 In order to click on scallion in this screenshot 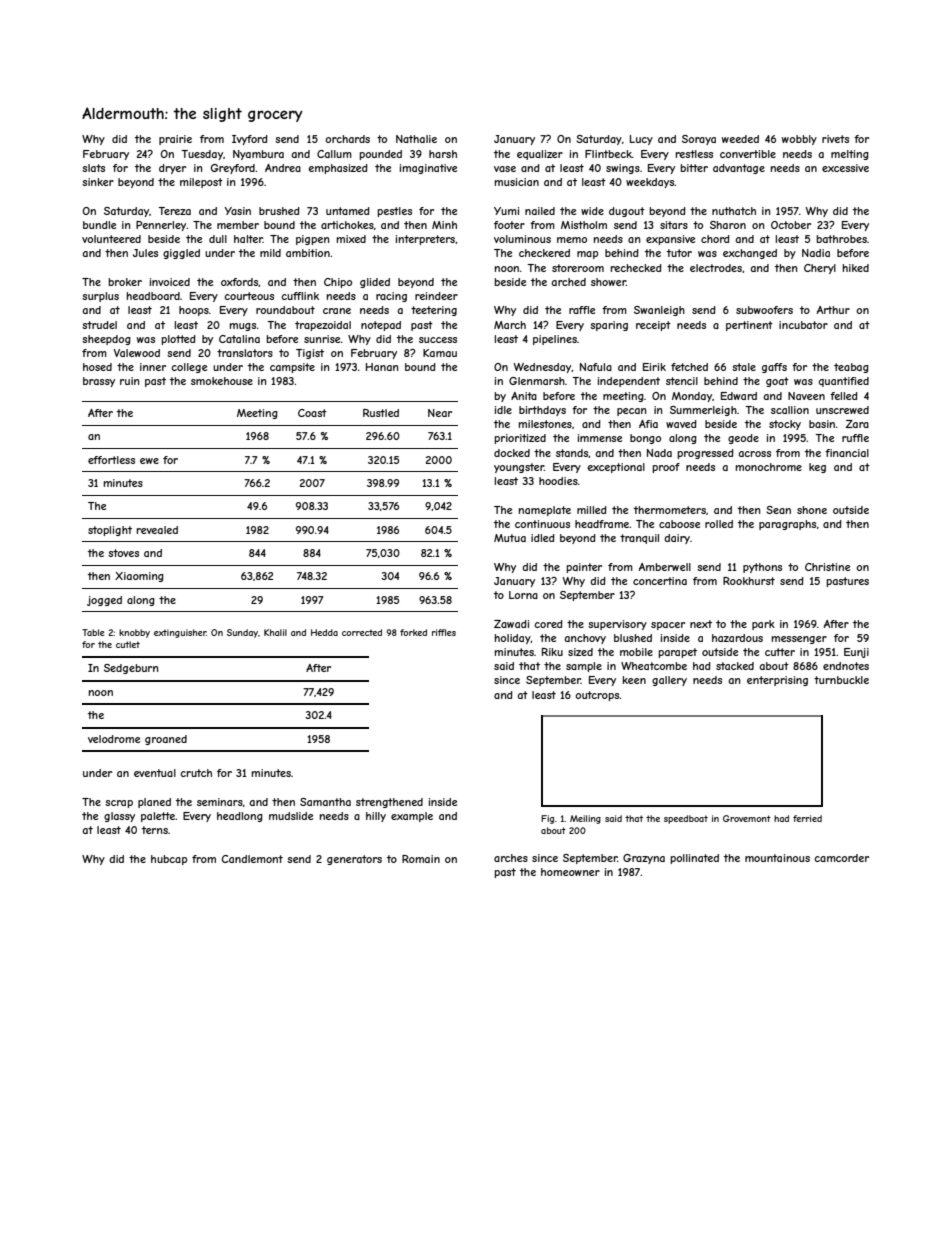, I will do `click(790, 410)`.
